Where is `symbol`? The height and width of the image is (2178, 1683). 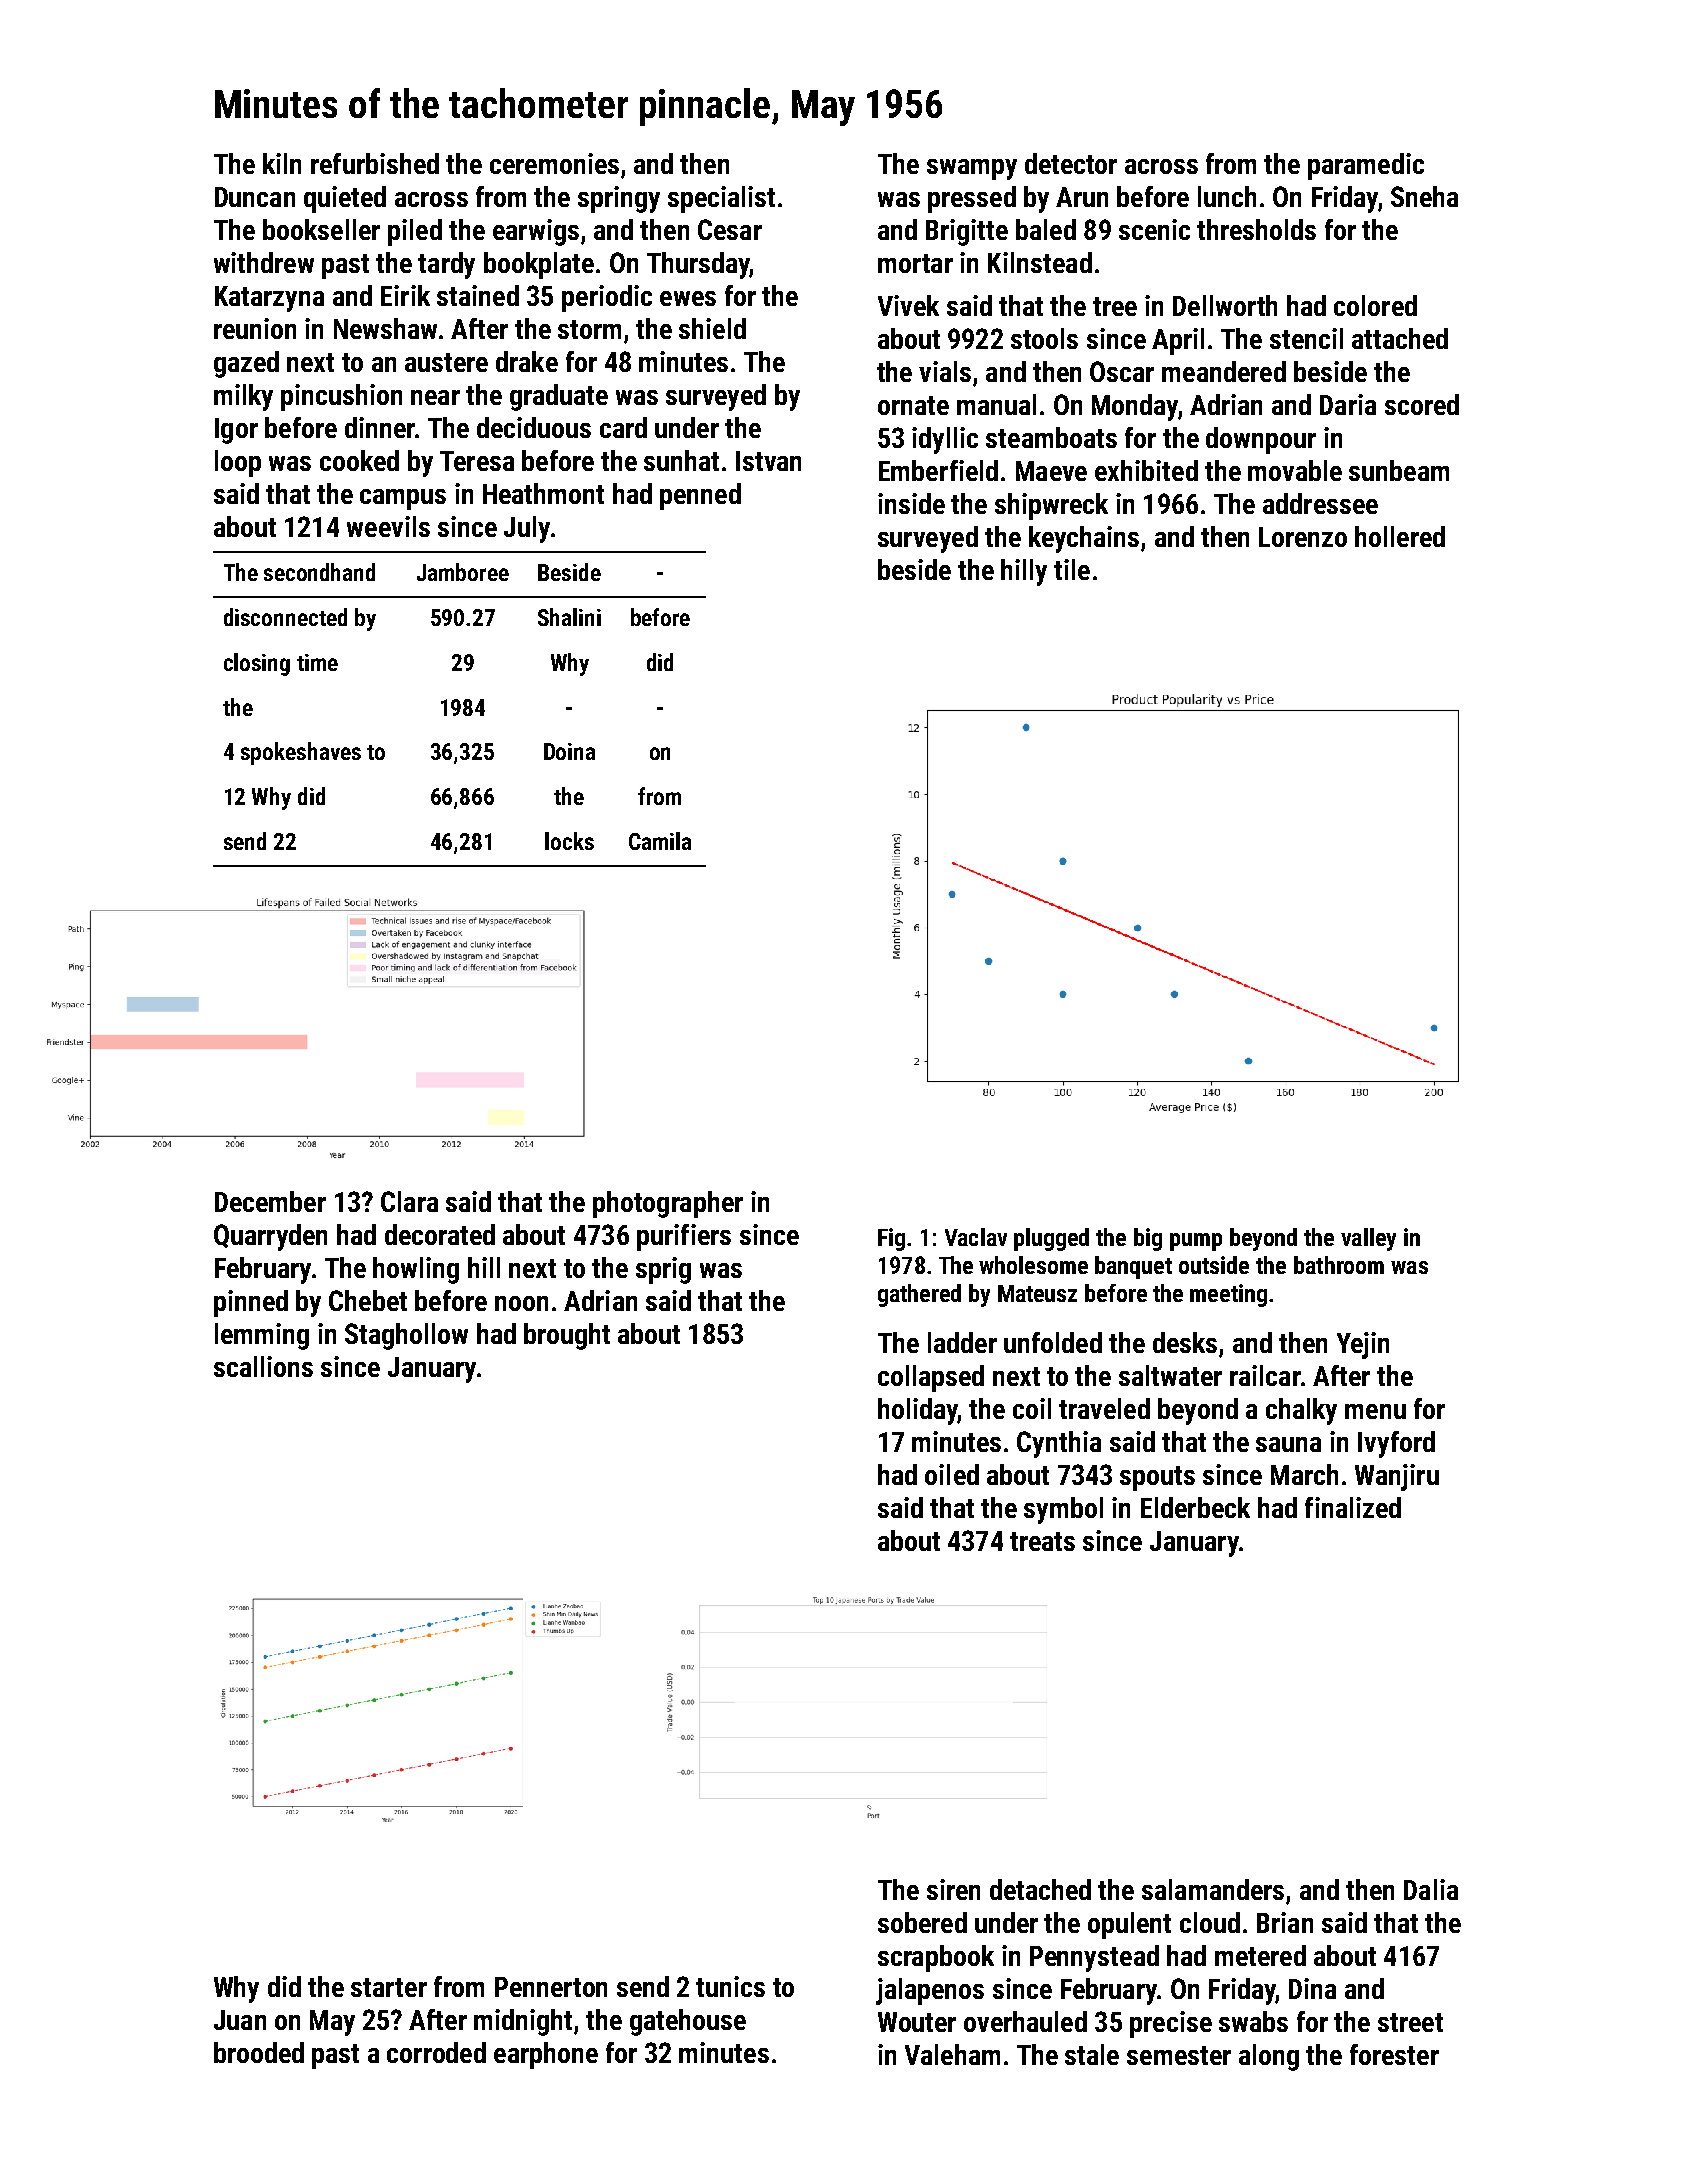
symbol is located at coordinates (1063, 1510).
